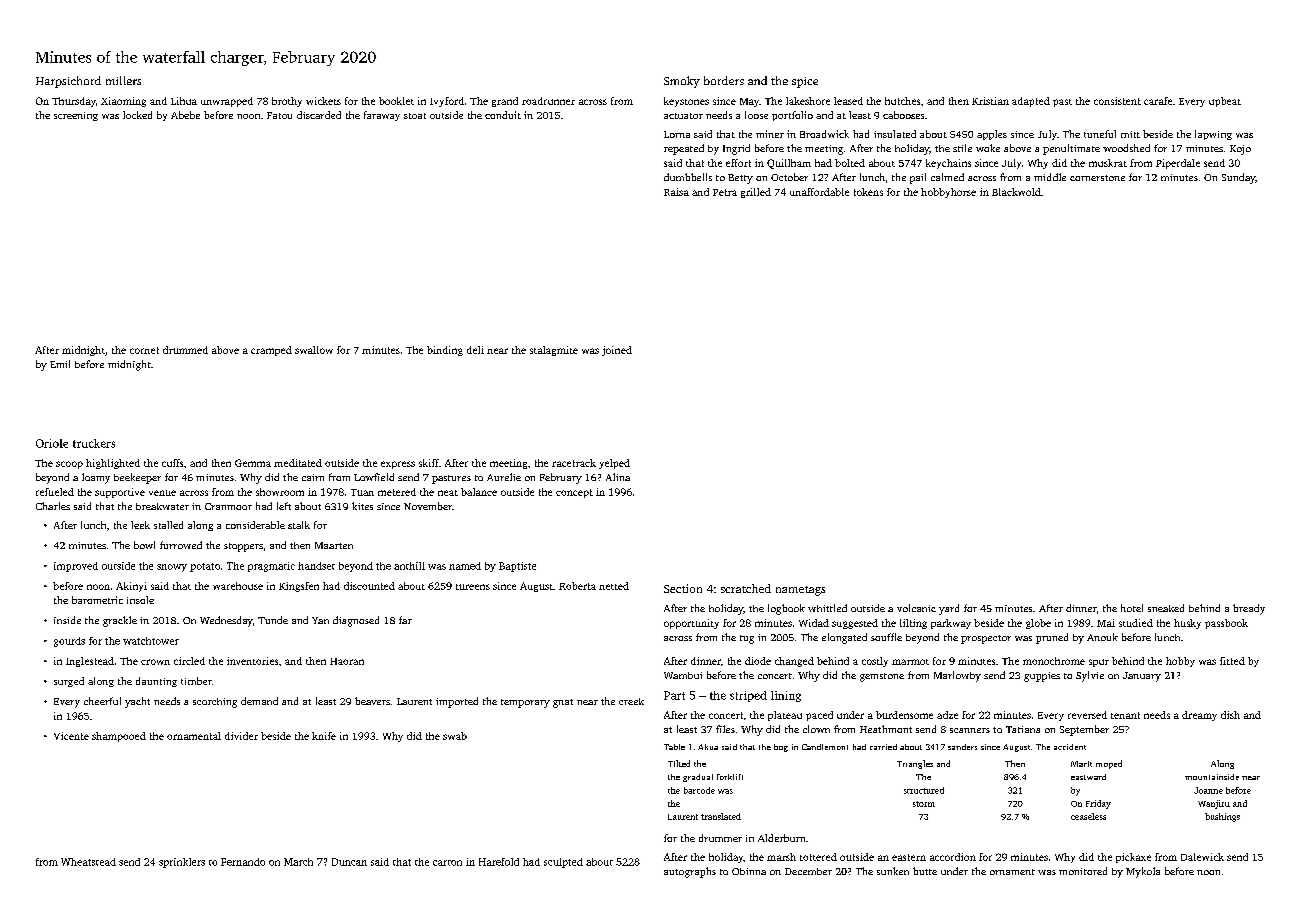 Image resolution: width=1308 pixels, height=924 pixels. Describe the element at coordinates (1225, 102) in the screenshot. I see `upbeat` at that location.
